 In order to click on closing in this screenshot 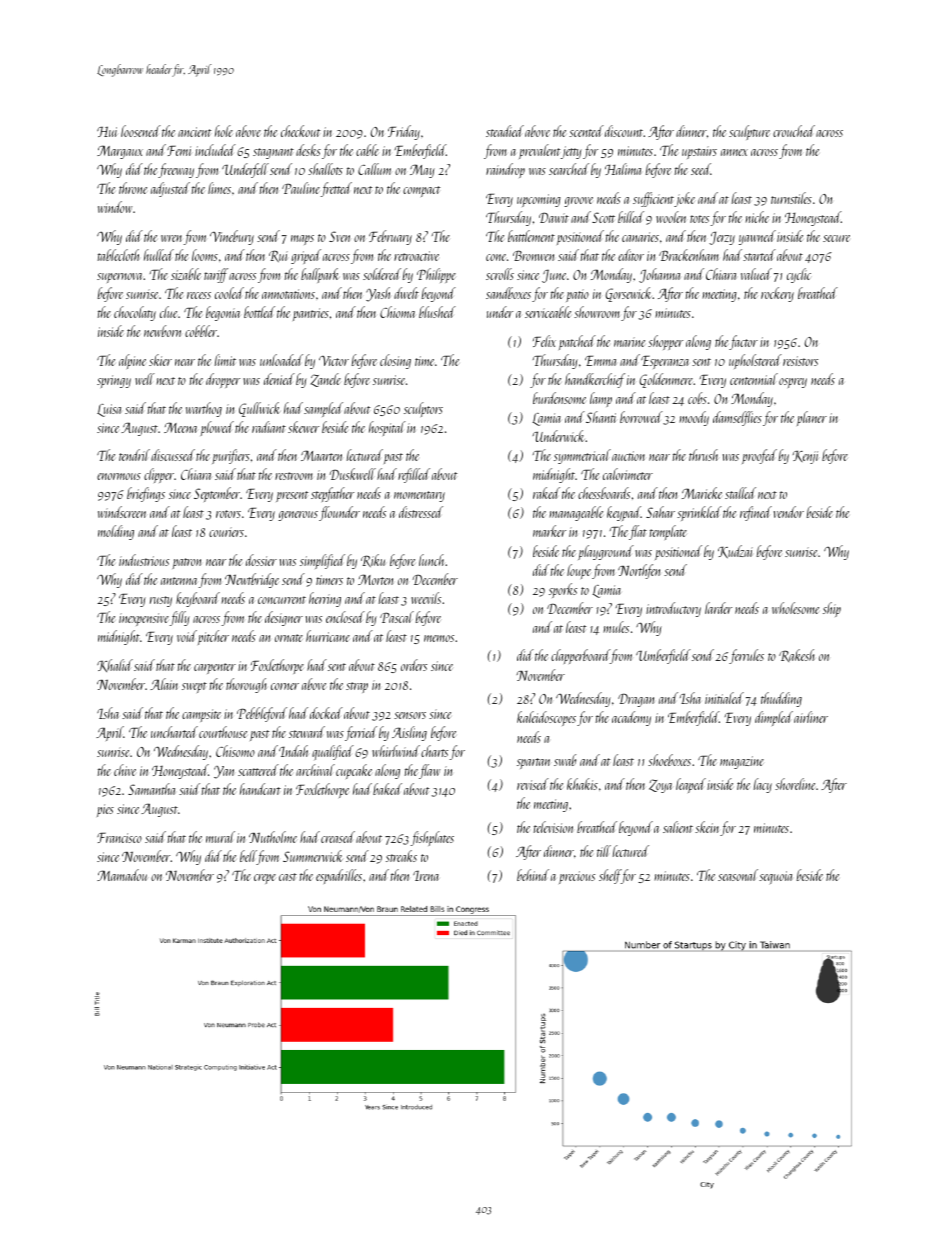, I will do `click(395, 361)`.
